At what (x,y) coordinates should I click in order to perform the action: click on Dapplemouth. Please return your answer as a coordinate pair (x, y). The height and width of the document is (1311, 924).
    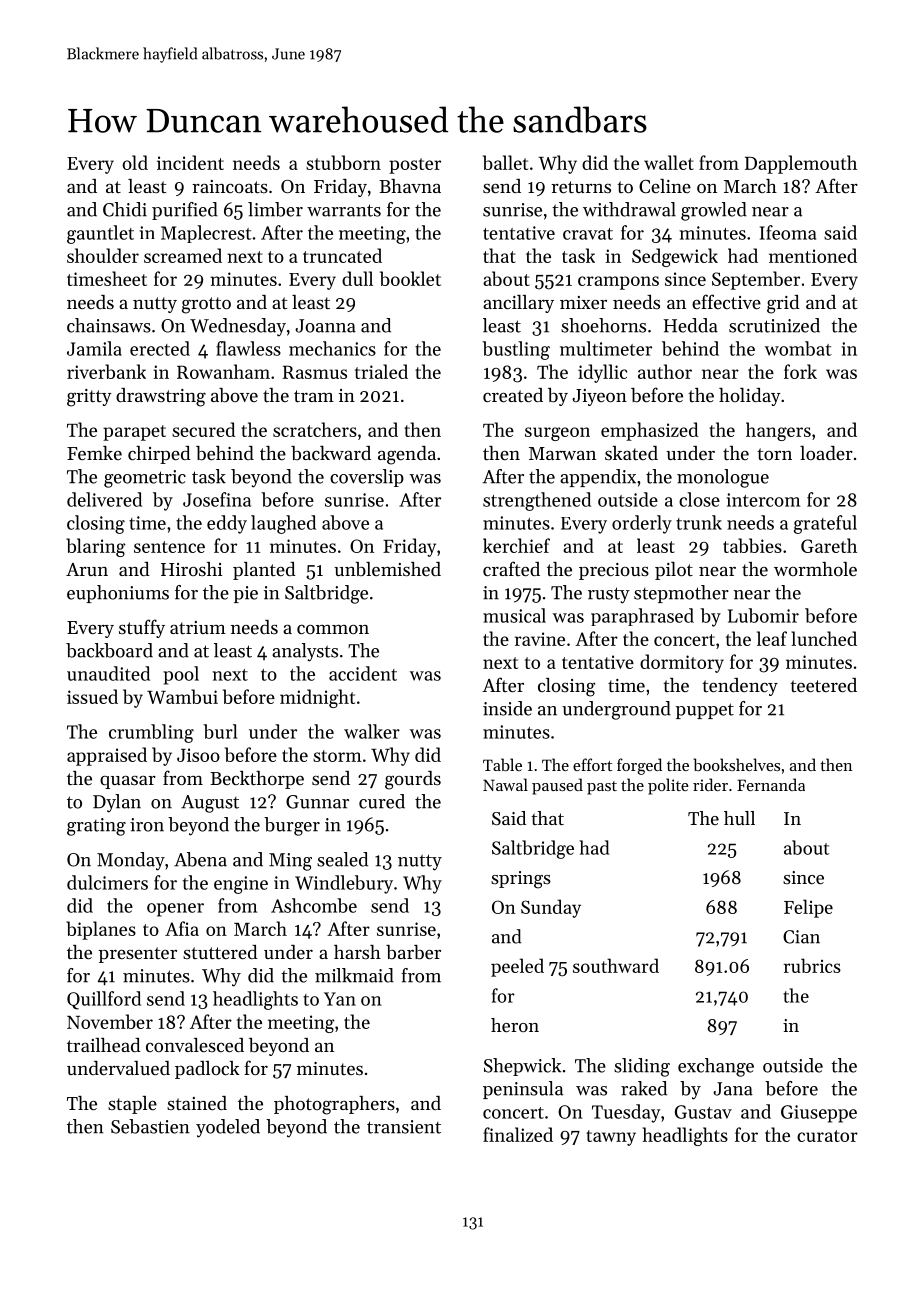
    Looking at the image, I should click on (801, 164).
